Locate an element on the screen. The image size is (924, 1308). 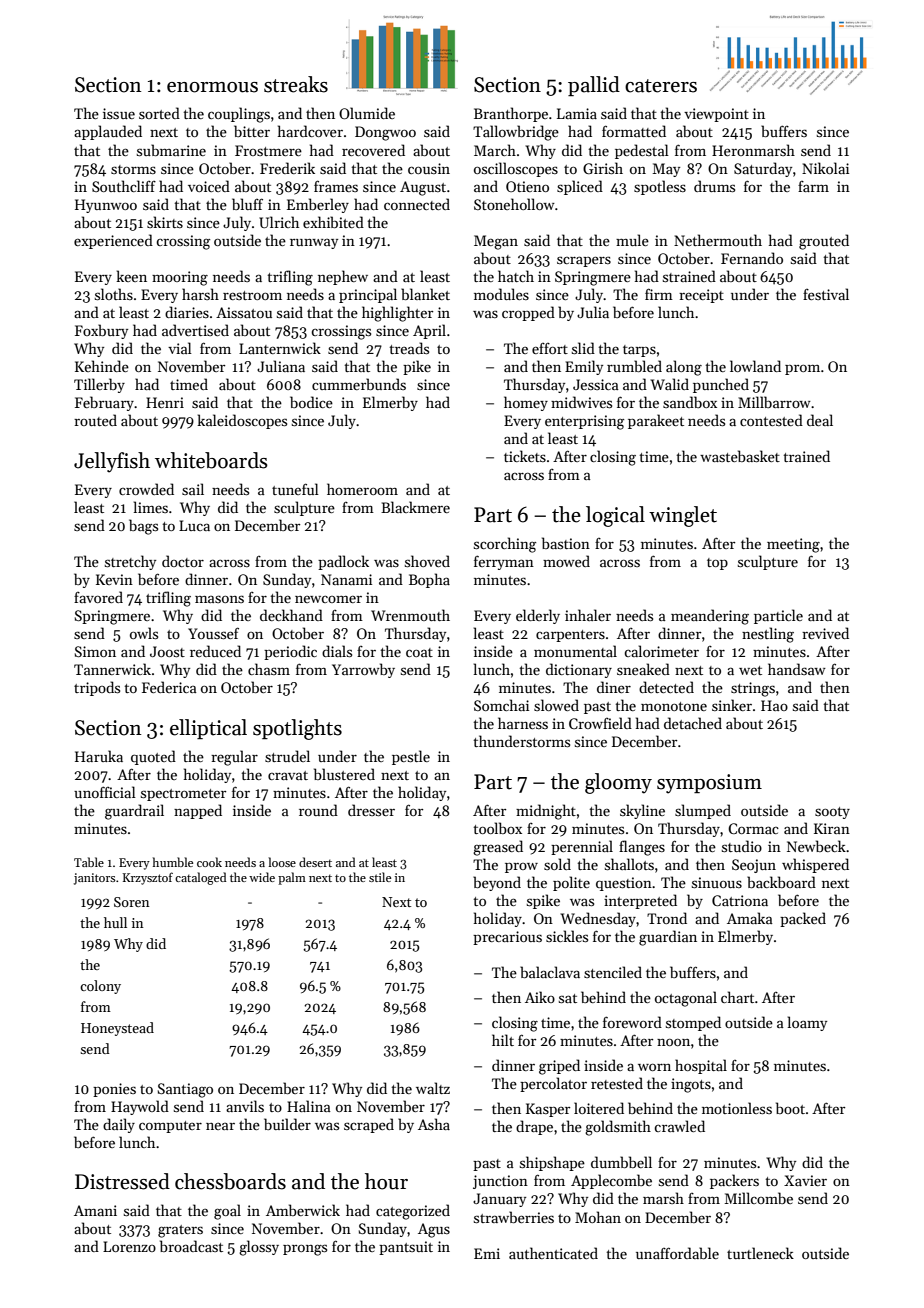
colony is located at coordinates (100, 987).
